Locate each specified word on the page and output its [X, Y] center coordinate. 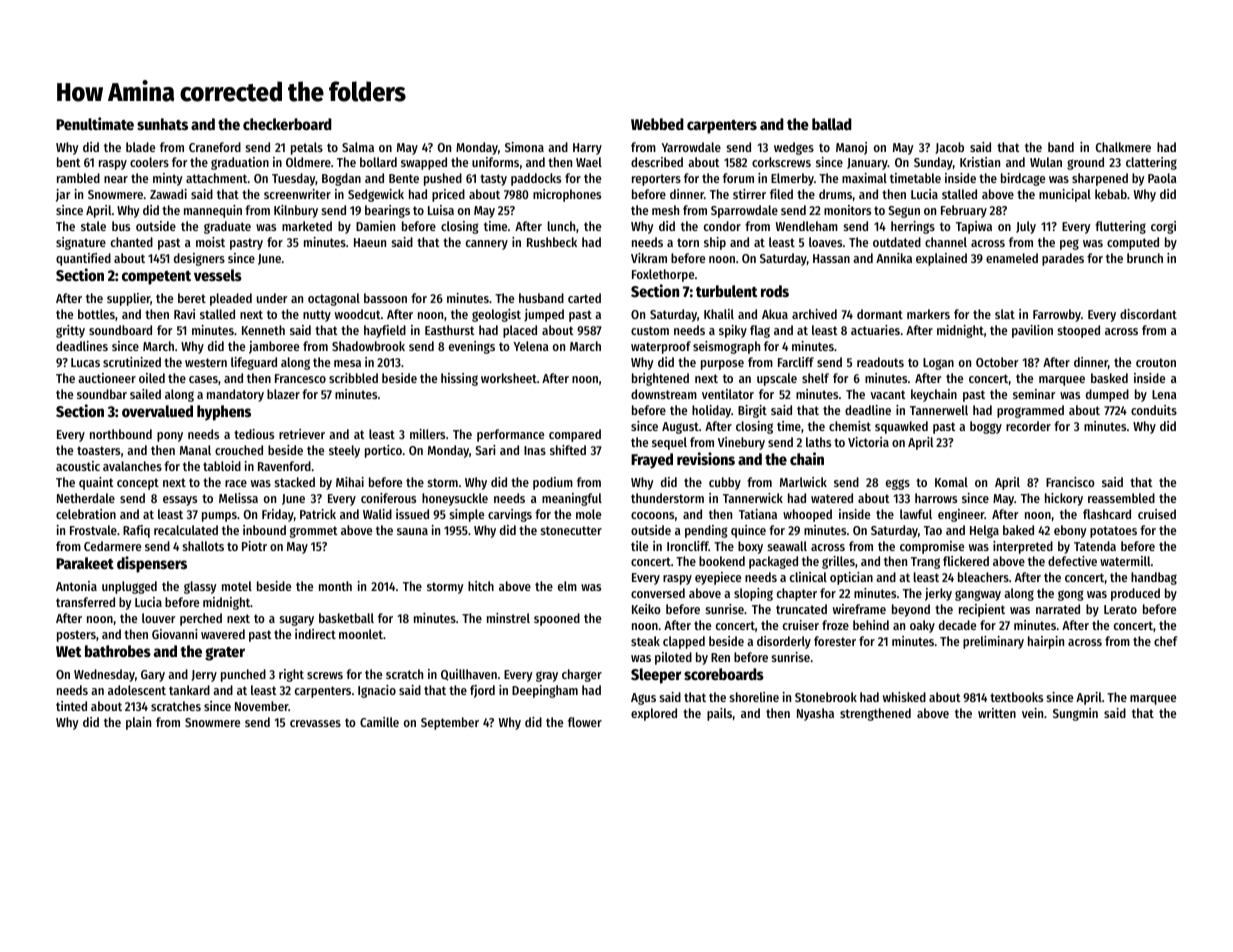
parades [1063, 259]
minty [168, 179]
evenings [472, 347]
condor [722, 226]
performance [510, 435]
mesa [347, 363]
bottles [96, 314]
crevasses [315, 723]
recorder [1028, 426]
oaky [922, 626]
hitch [481, 586]
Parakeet [85, 563]
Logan [938, 364]
